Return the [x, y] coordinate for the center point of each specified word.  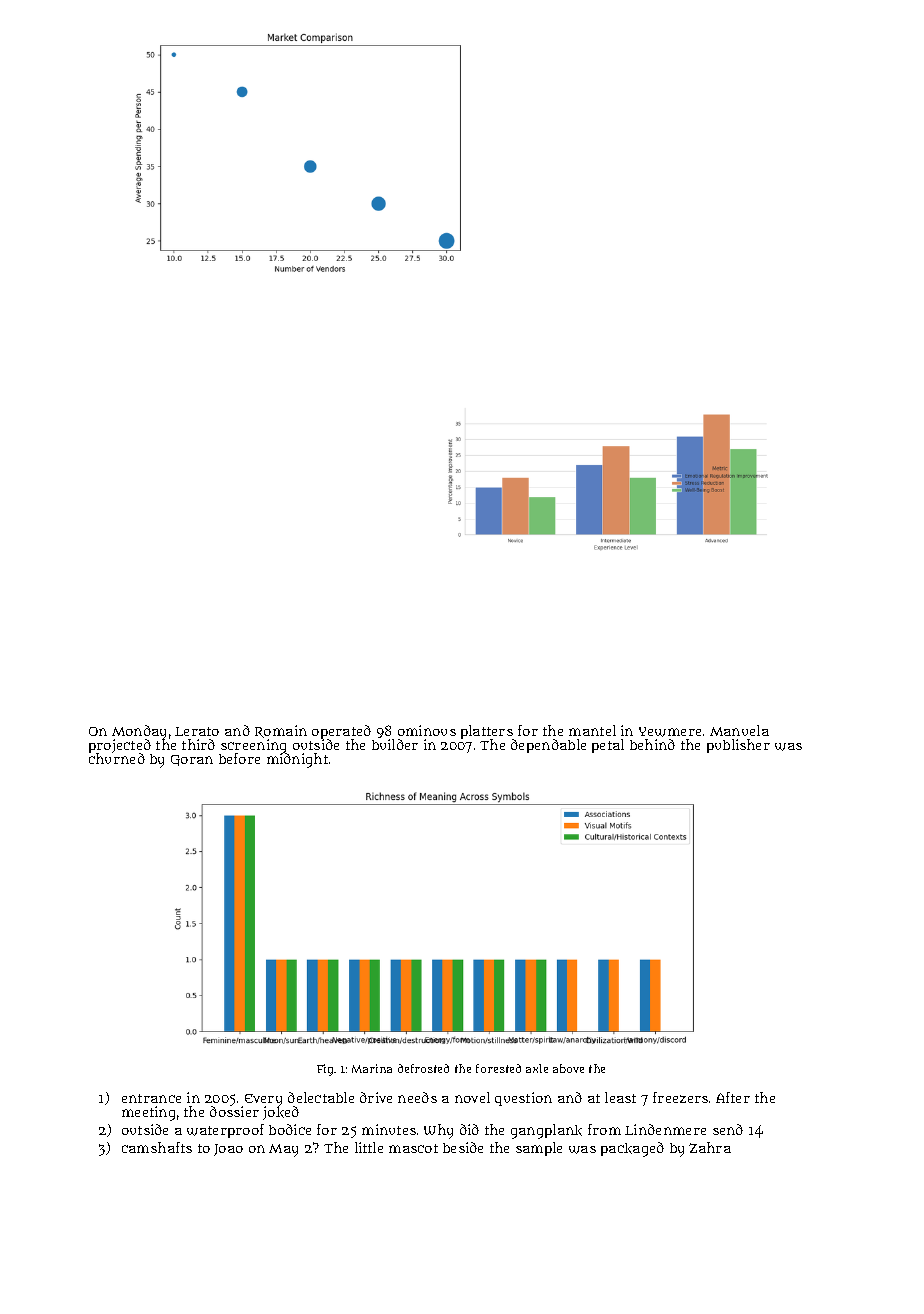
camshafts [157, 1147]
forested [498, 1068]
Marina [372, 1068]
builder [395, 744]
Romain [281, 731]
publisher [738, 746]
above [568, 1068]
